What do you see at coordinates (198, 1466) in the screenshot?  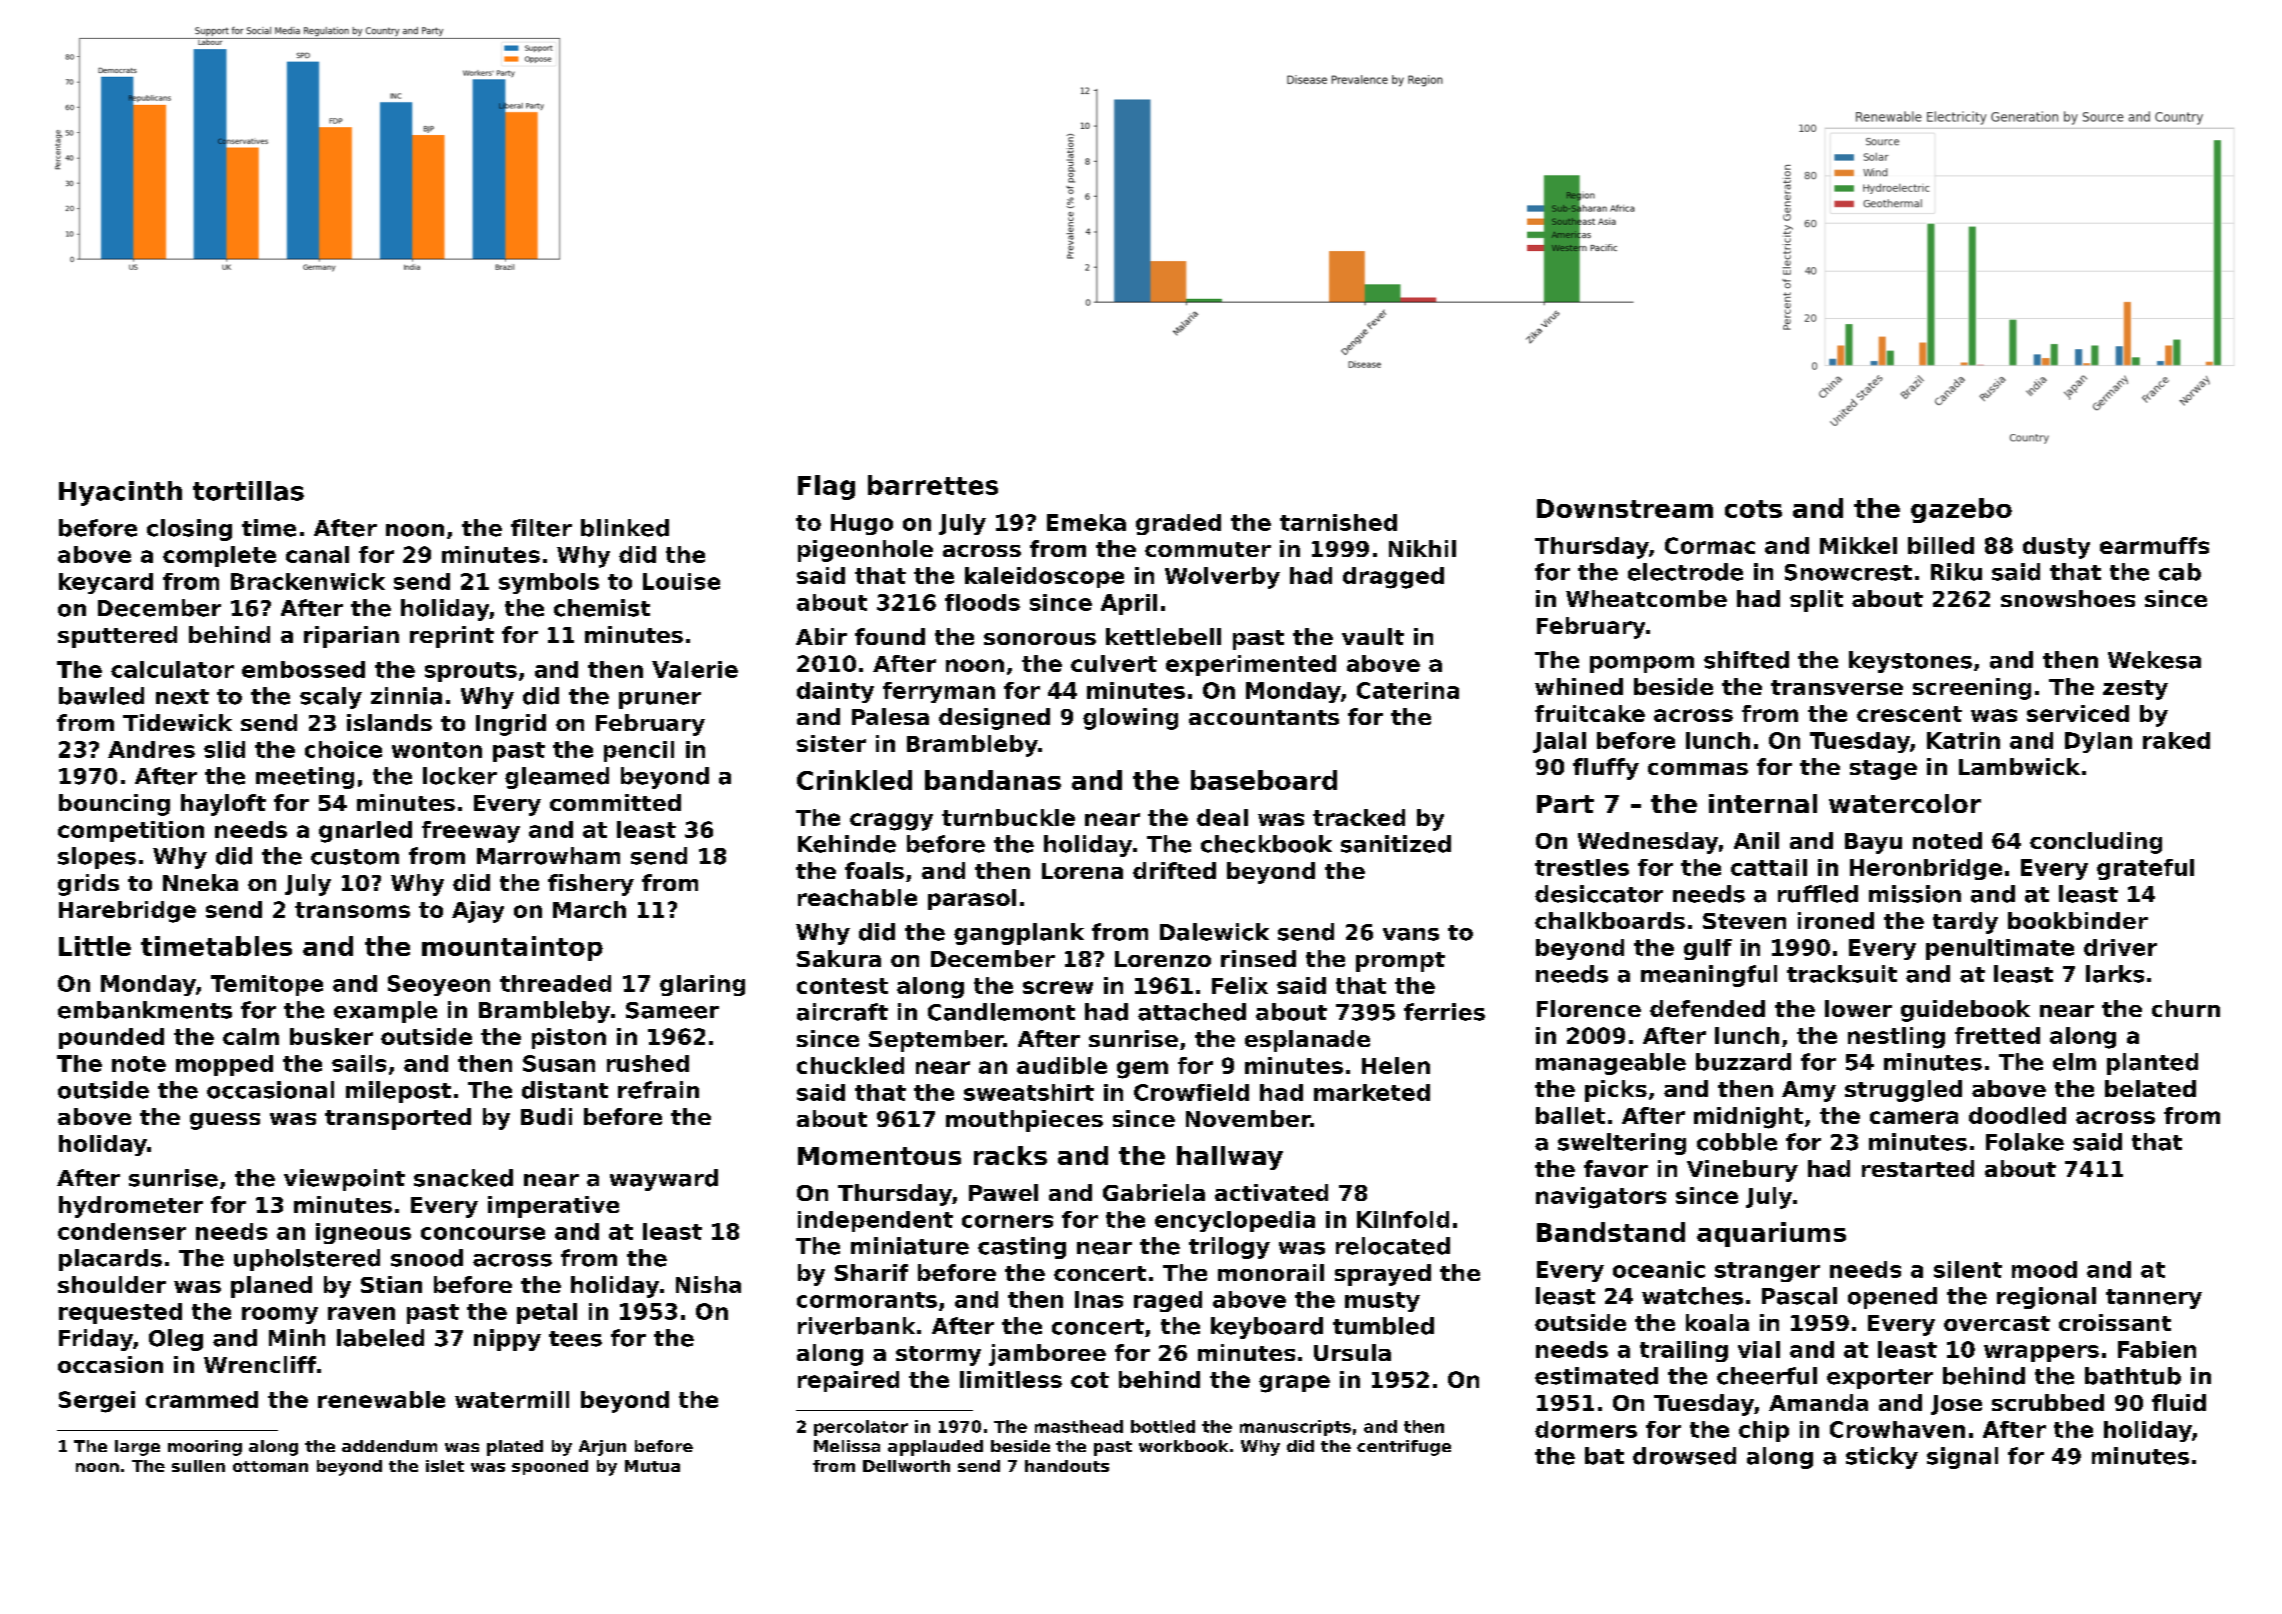 I see `sullen` at bounding box center [198, 1466].
